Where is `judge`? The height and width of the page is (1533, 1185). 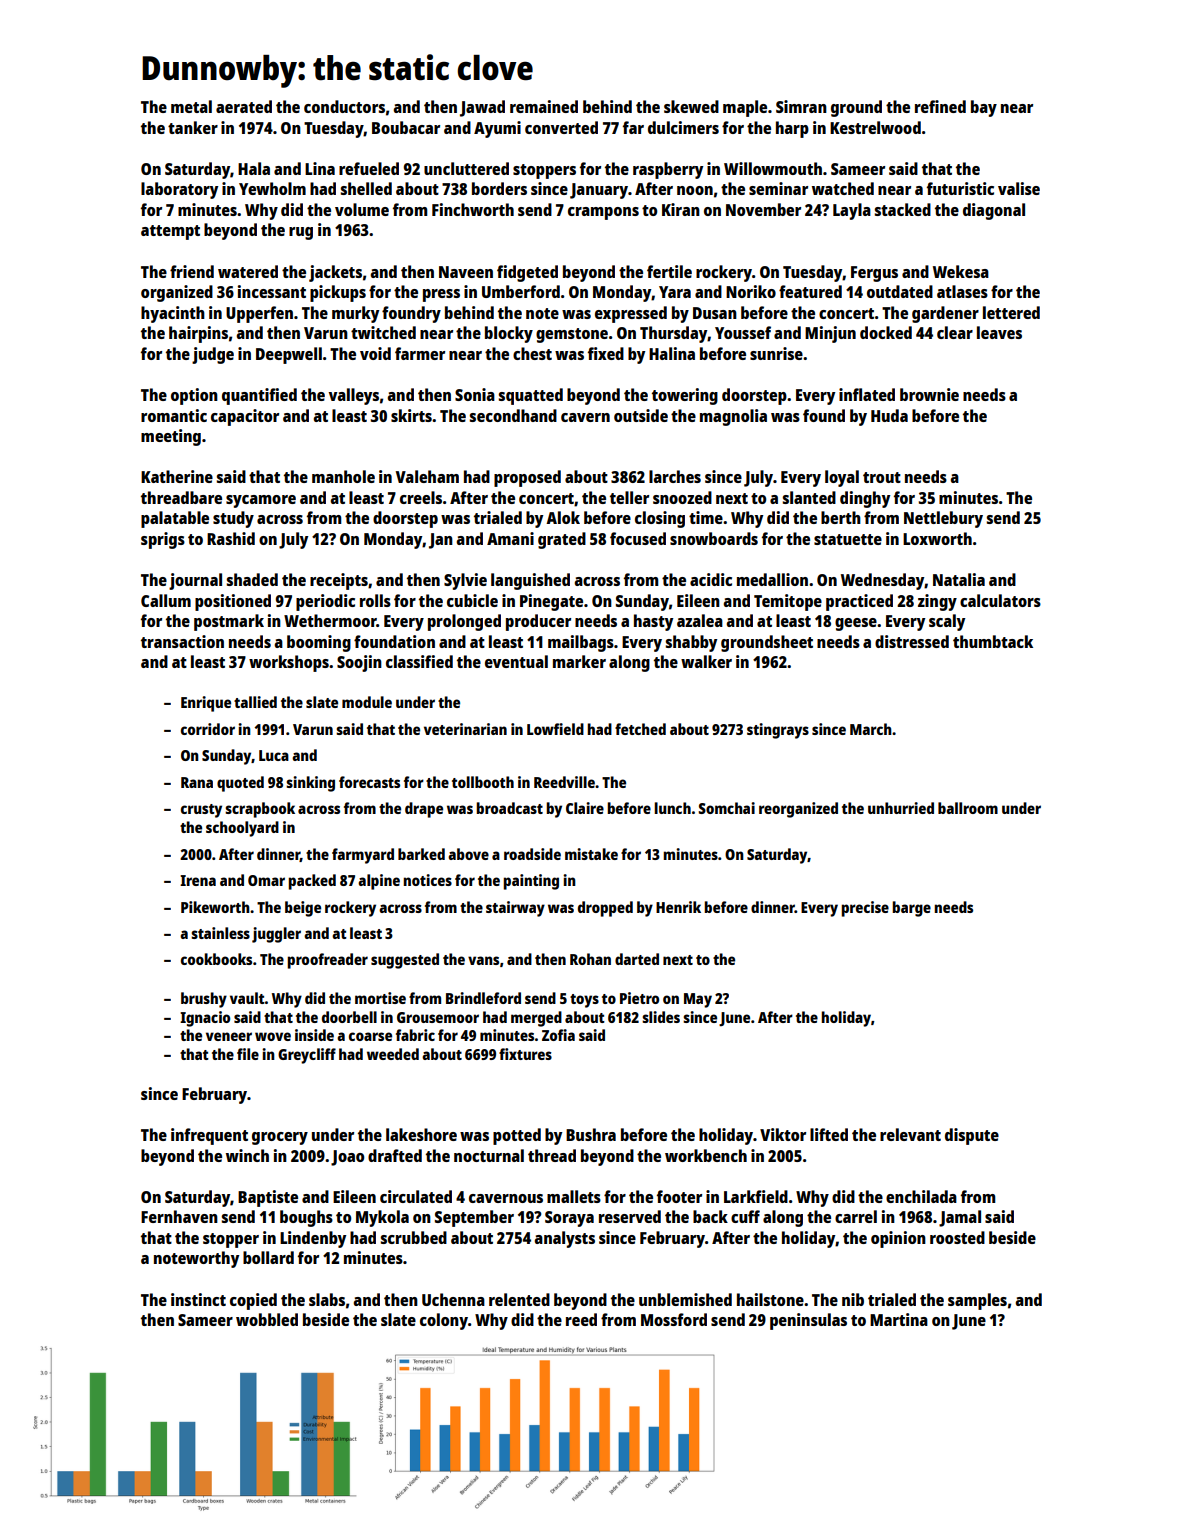
judge is located at coordinates (213, 355).
